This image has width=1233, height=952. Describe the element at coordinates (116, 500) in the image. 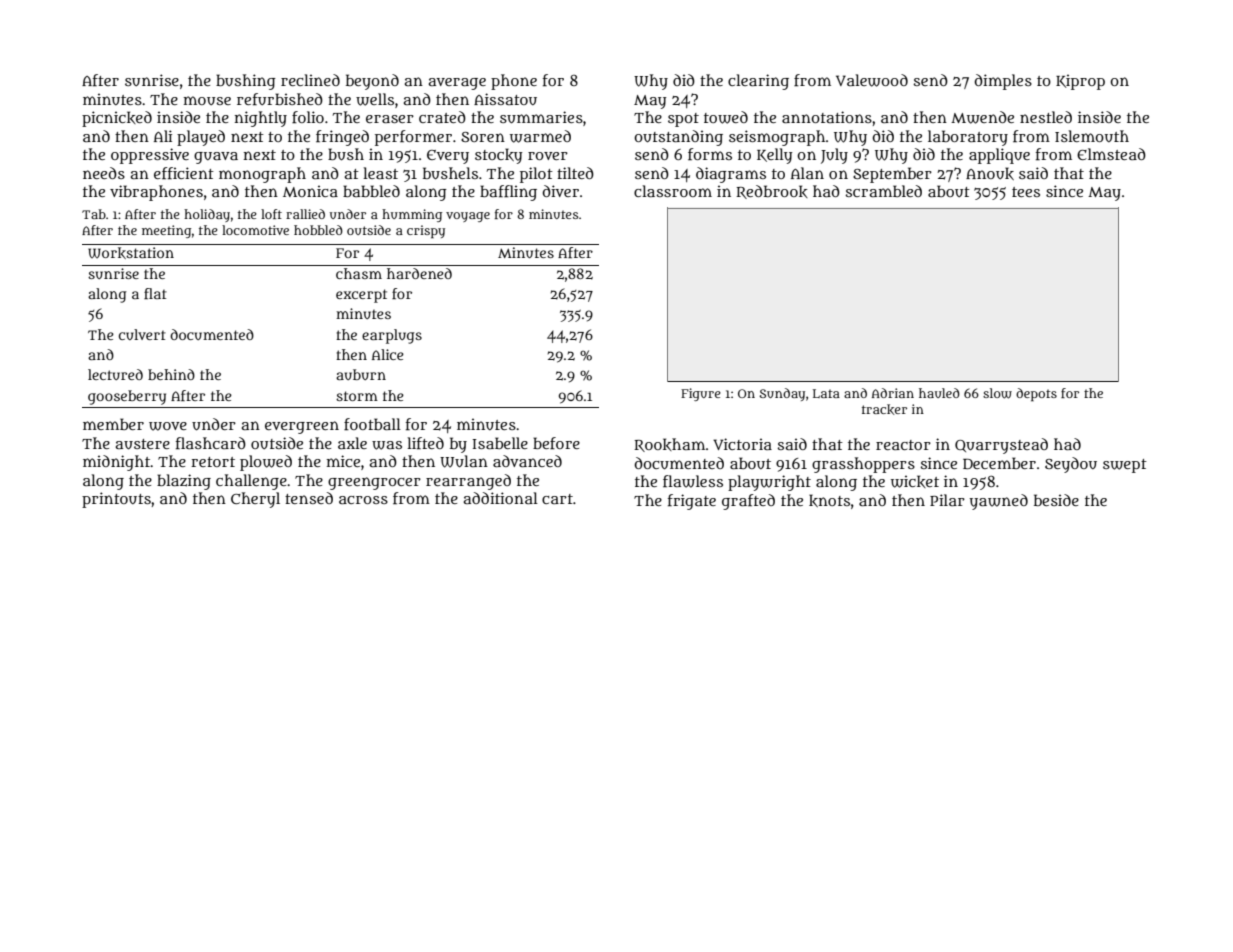

I see `printouts` at that location.
